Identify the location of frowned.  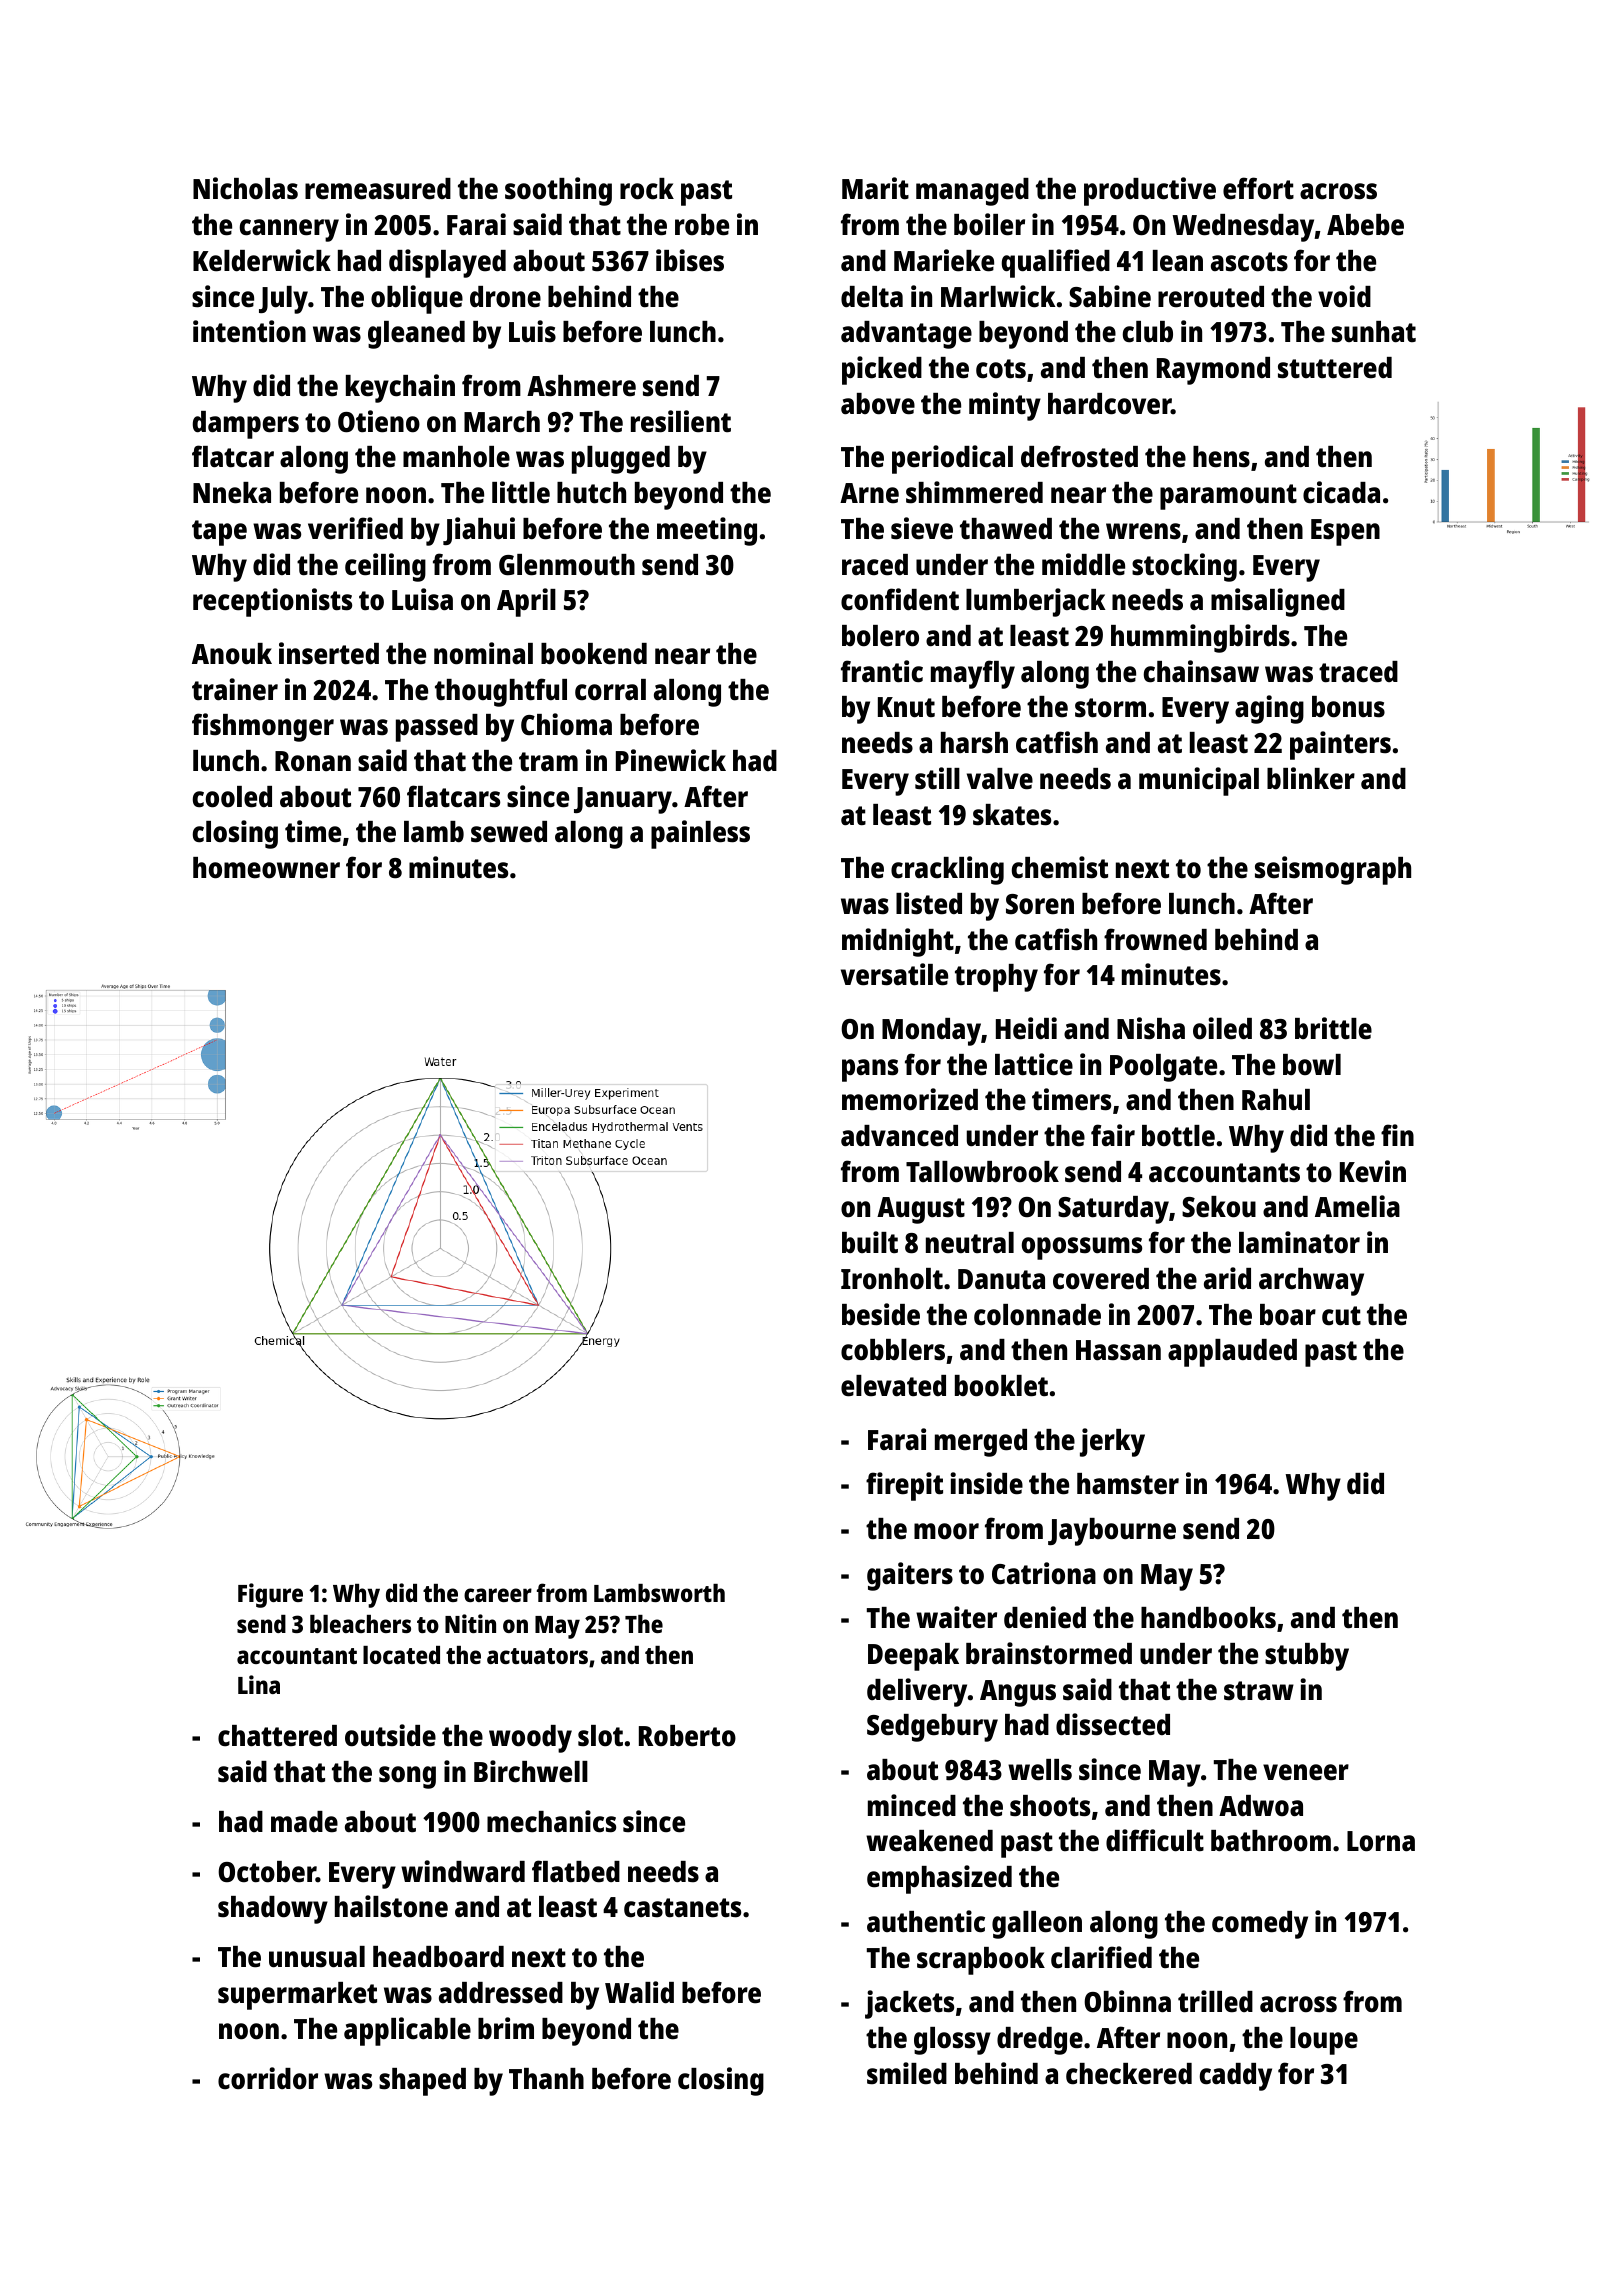
(1155, 939).
